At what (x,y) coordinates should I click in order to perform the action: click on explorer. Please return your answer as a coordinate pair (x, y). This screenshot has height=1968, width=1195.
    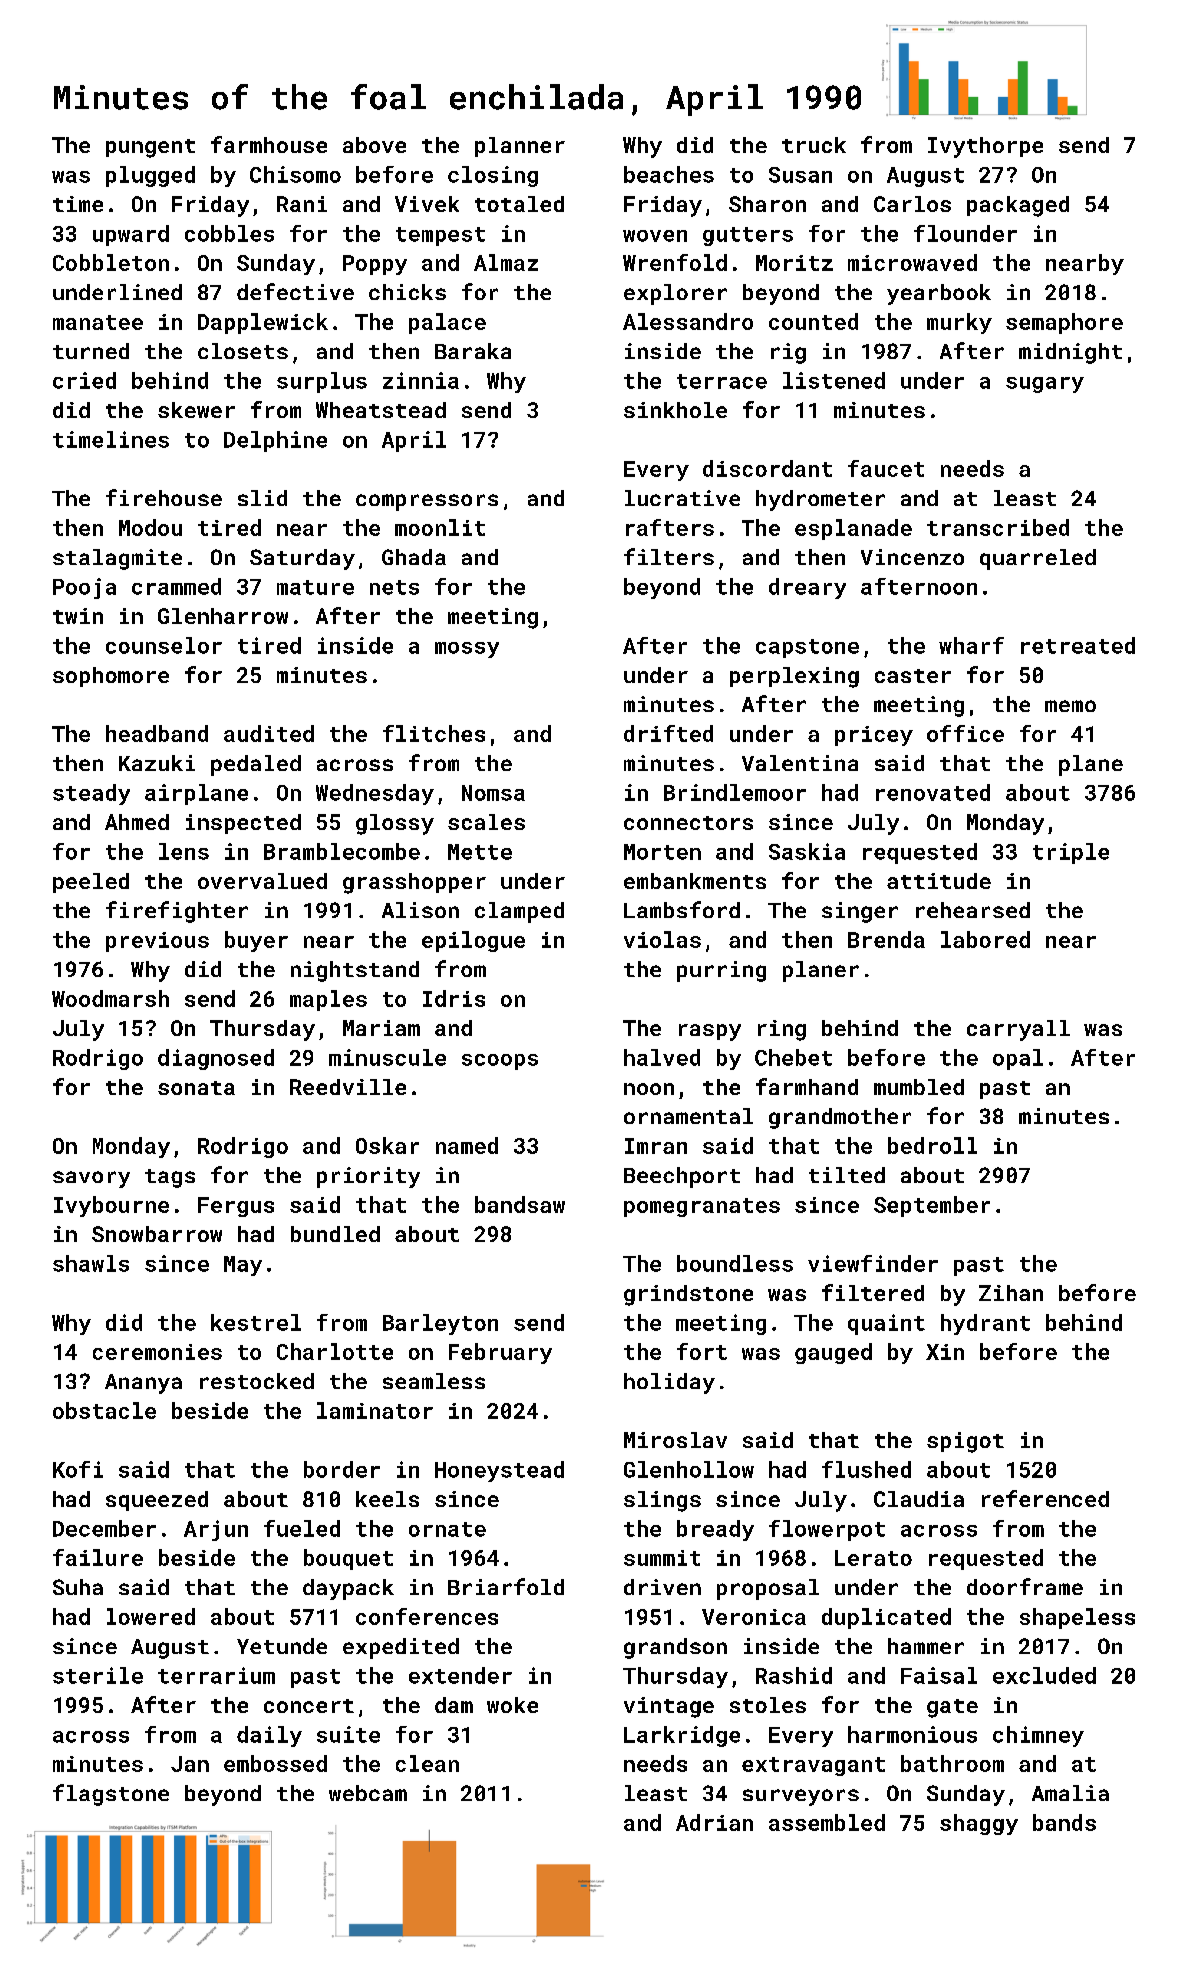
    Looking at the image, I should click on (675, 294).
